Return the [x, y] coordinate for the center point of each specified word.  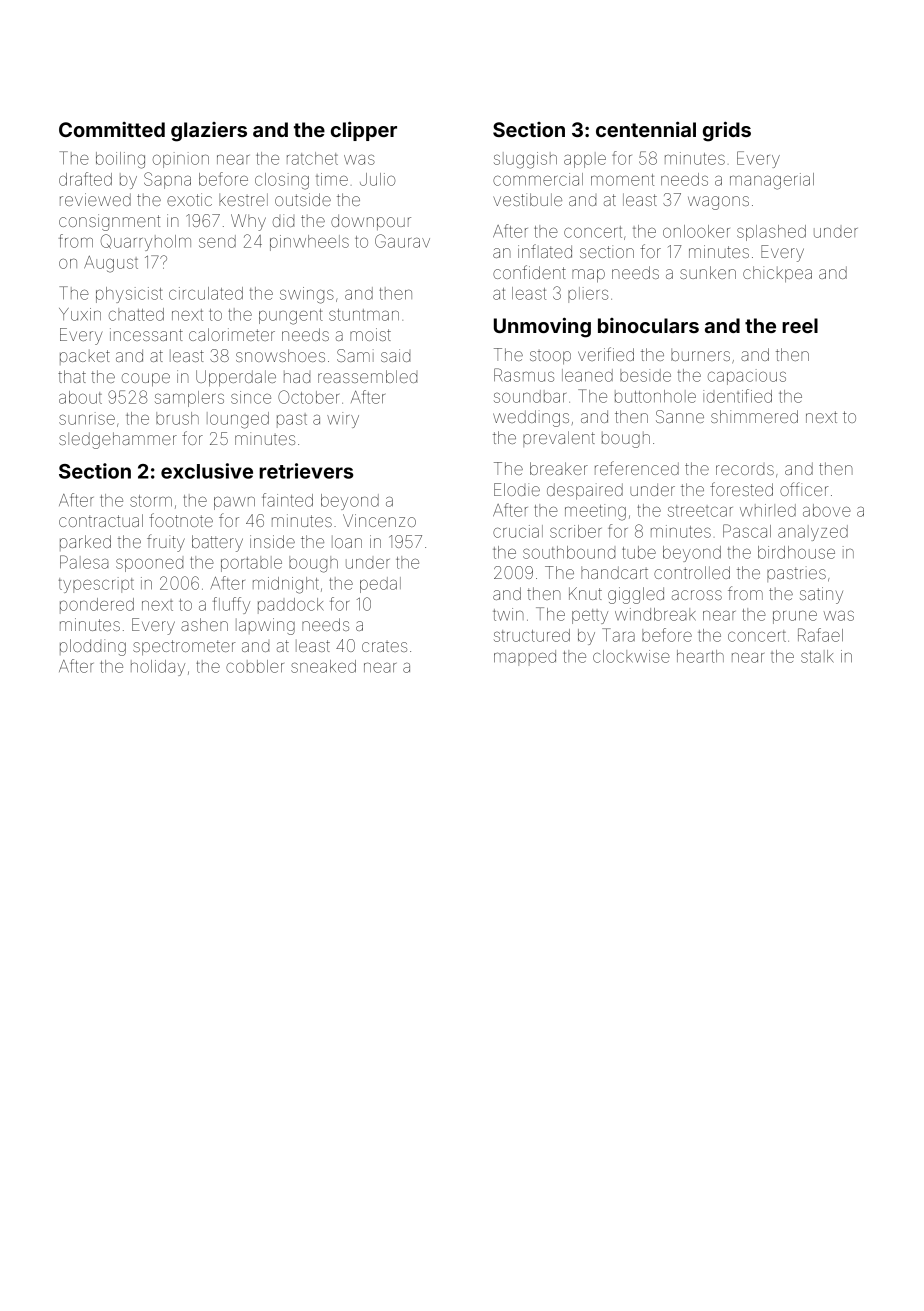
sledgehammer [118, 440]
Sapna [167, 180]
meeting [595, 512]
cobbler [255, 666]
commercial [538, 179]
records [745, 470]
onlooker [696, 231]
